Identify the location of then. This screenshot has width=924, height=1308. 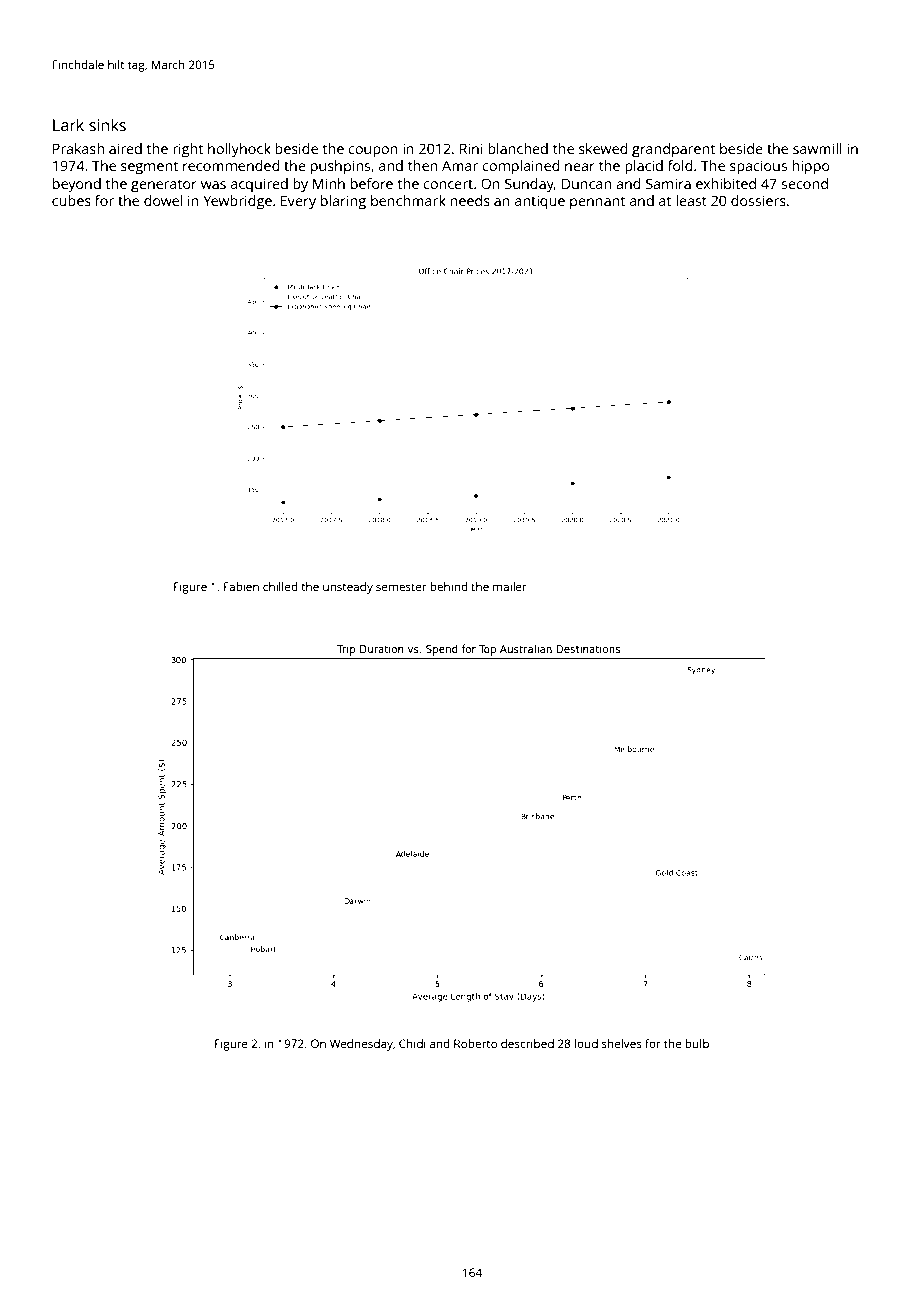
(423, 165).
